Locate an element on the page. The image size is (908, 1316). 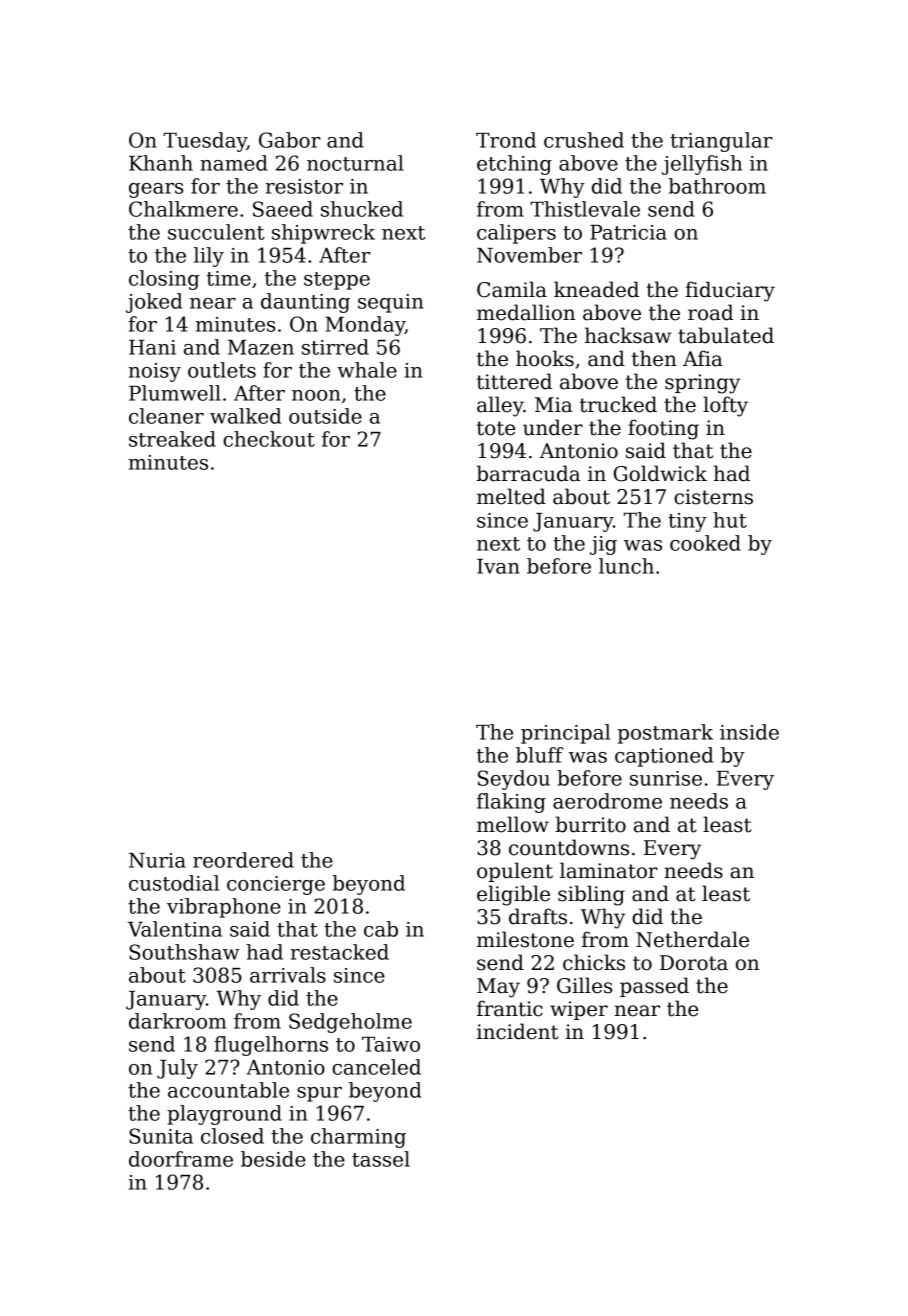
fiduciary is located at coordinates (730, 291).
